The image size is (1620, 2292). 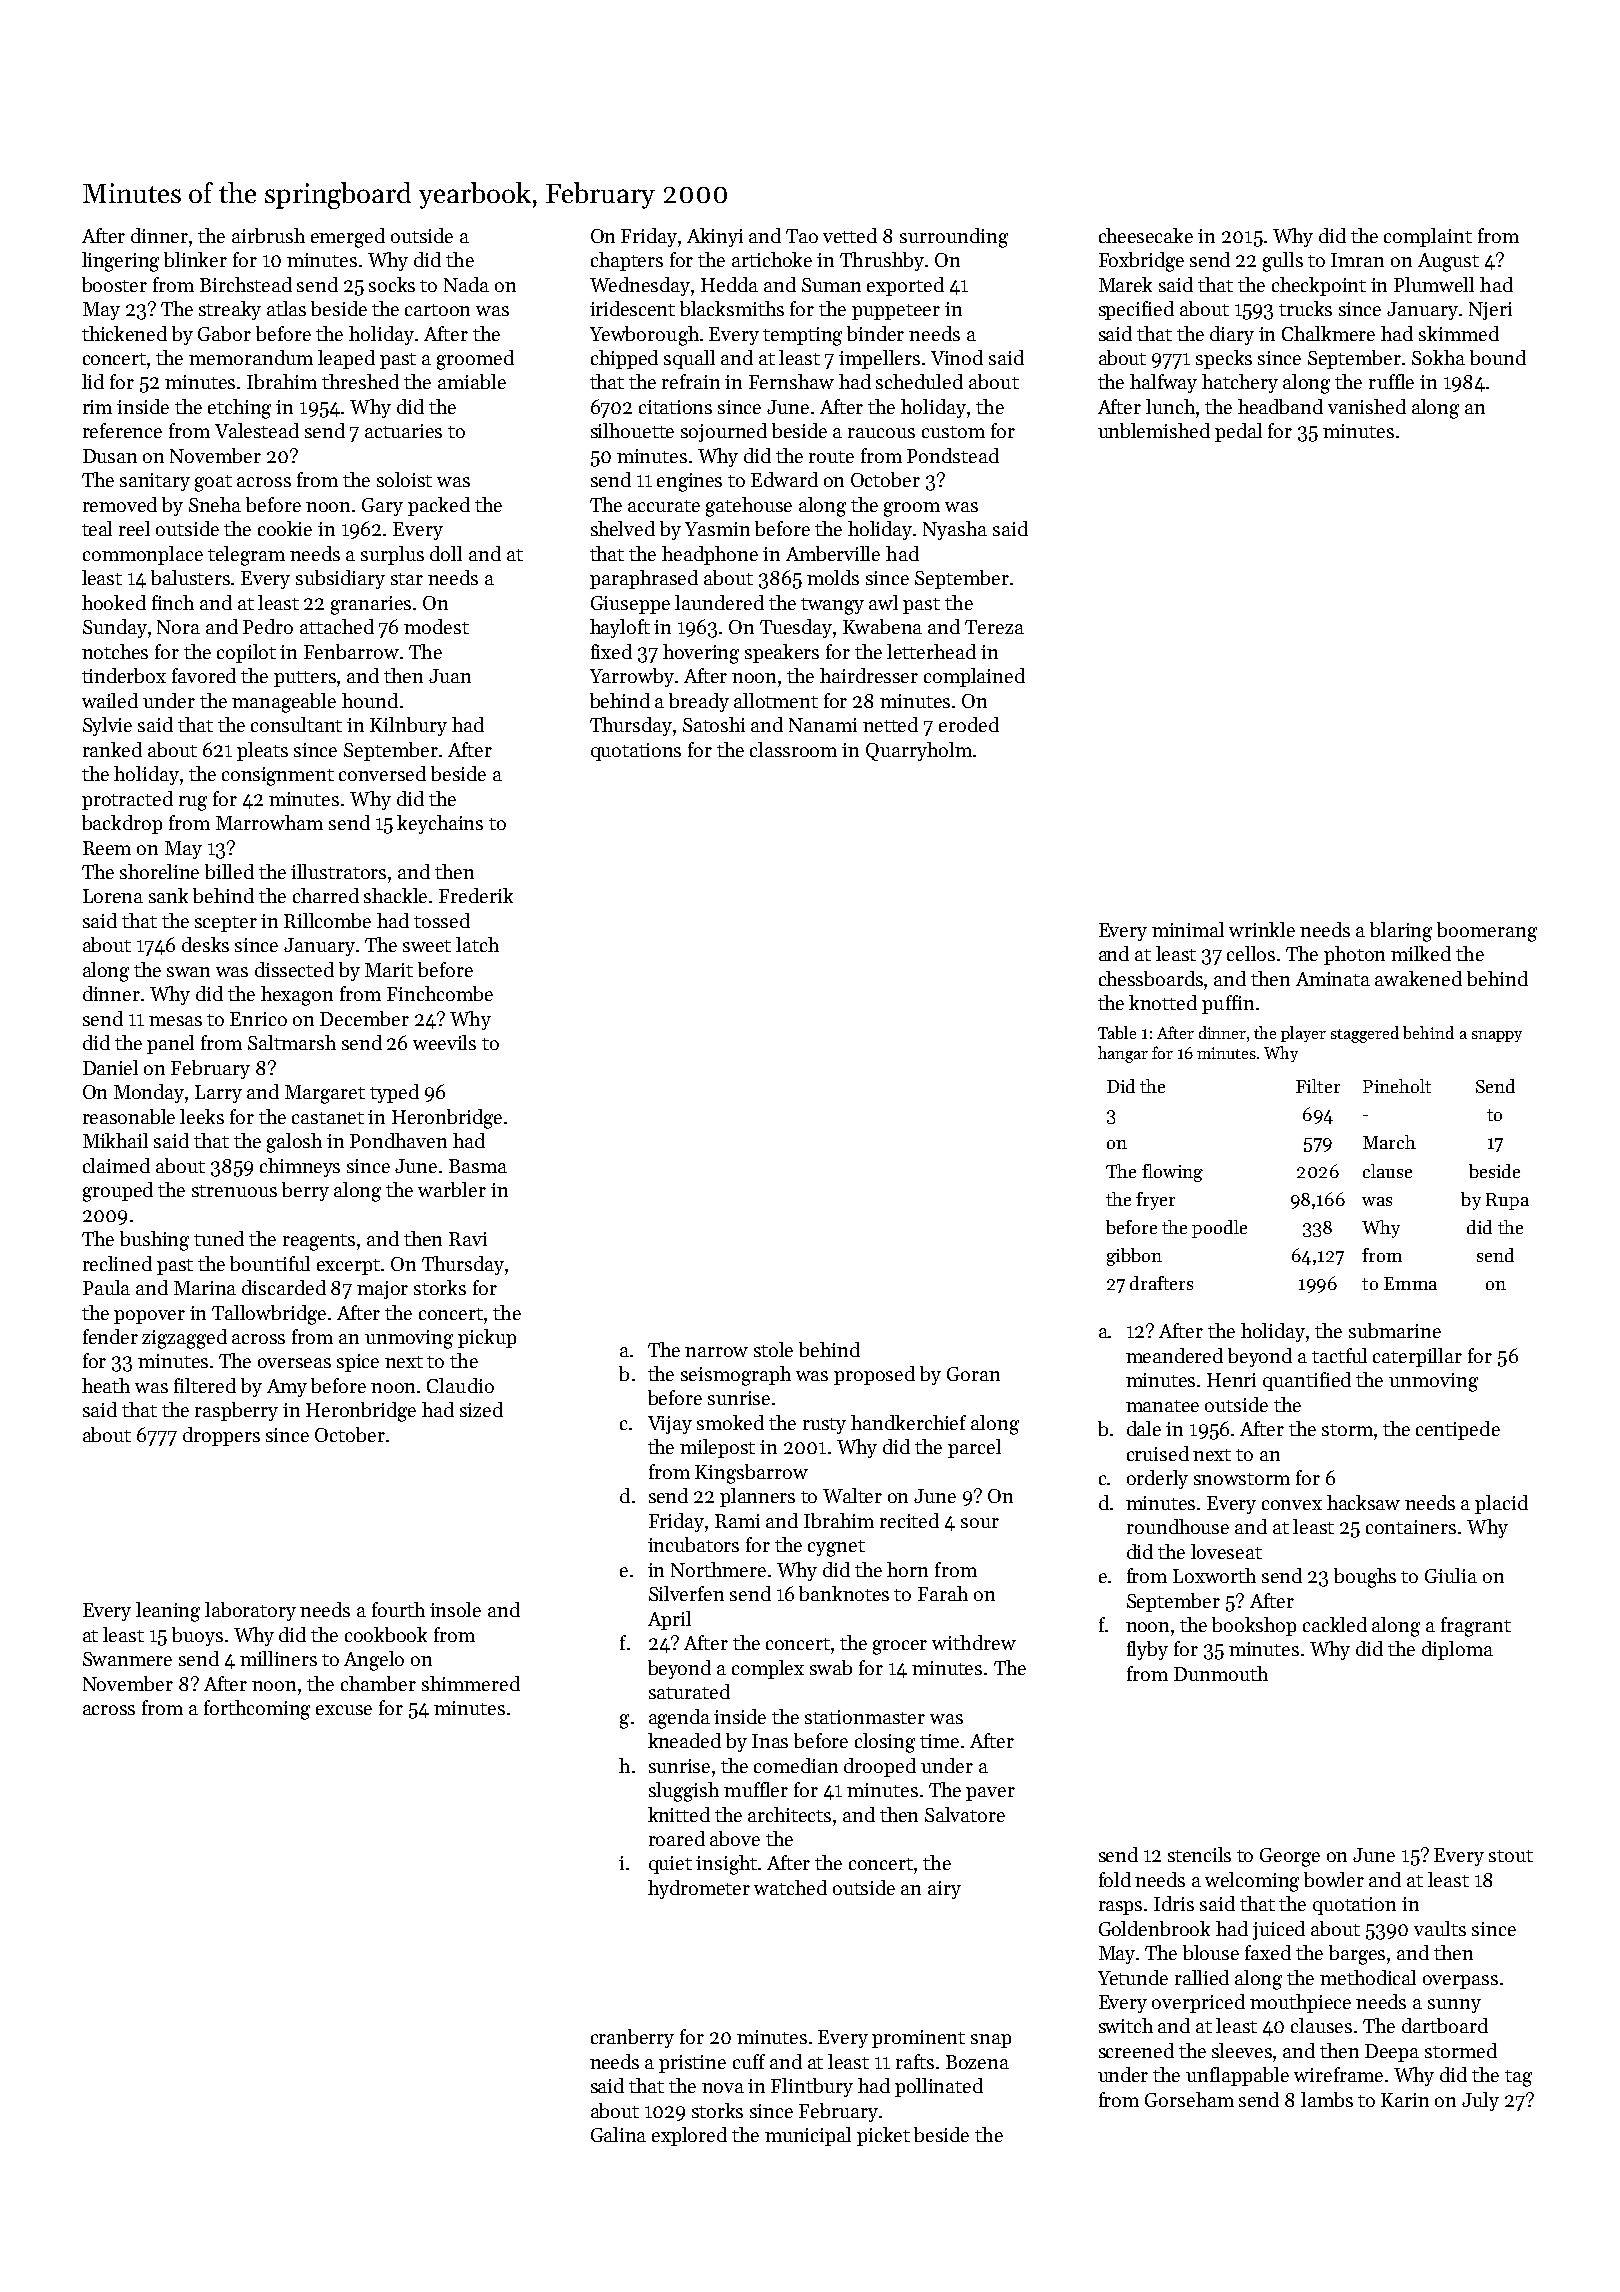 What do you see at coordinates (919, 751) in the screenshot?
I see `Quarryholm` at bounding box center [919, 751].
